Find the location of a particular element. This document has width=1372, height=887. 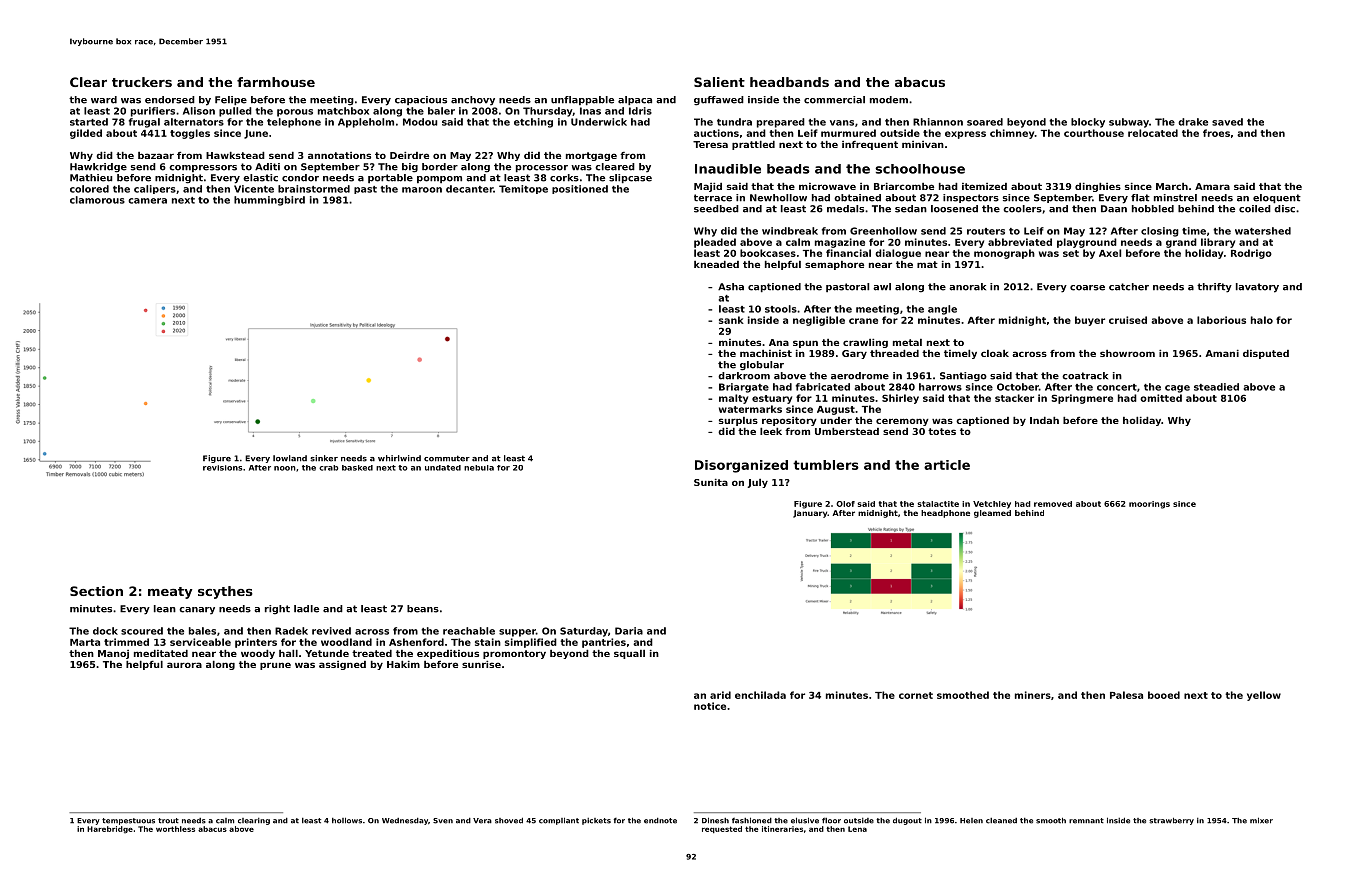

positioned is located at coordinates (580, 189).
